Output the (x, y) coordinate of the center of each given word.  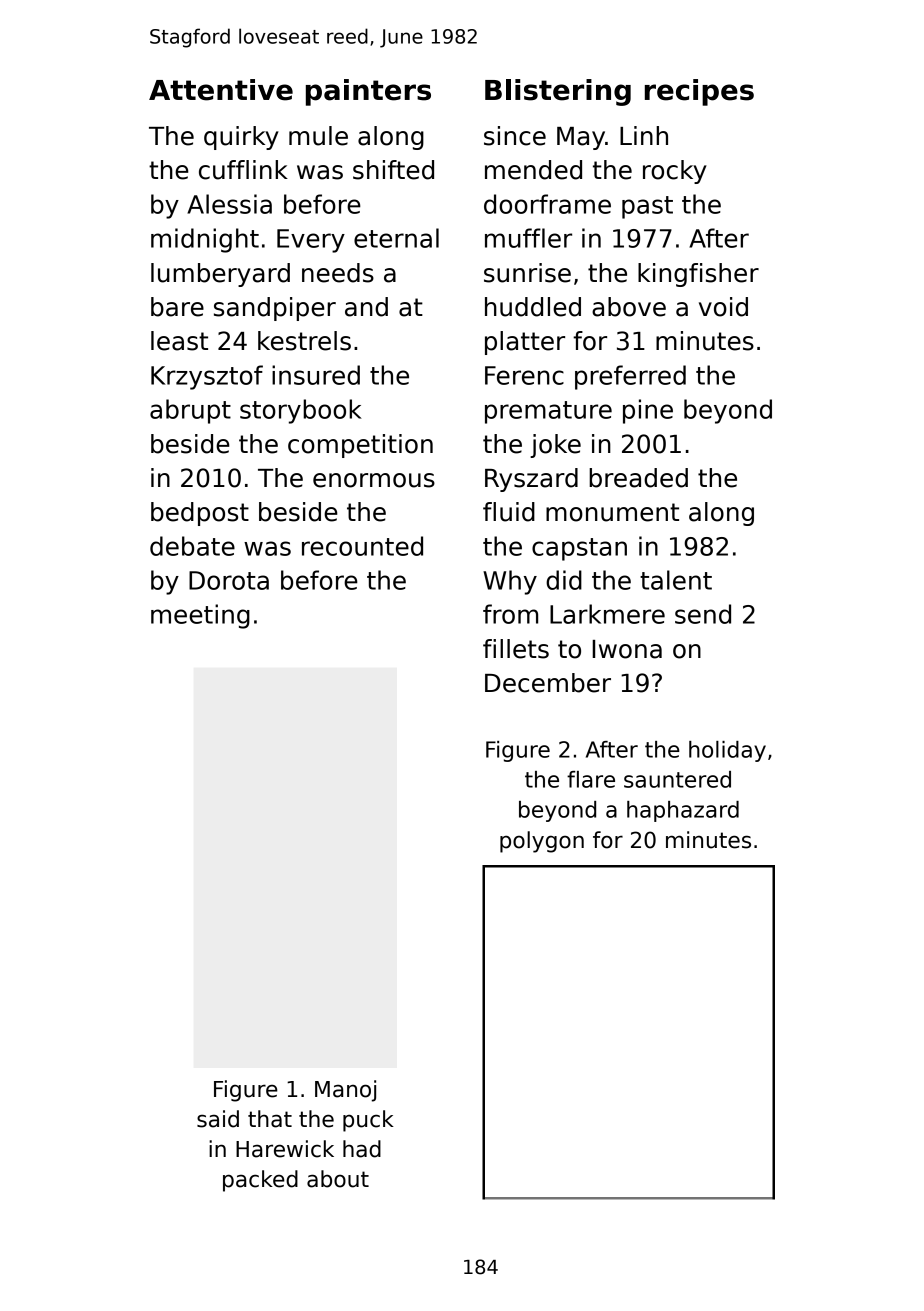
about (338, 1179)
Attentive (221, 90)
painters (368, 92)
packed (260, 1181)
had (362, 1149)
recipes (699, 92)
